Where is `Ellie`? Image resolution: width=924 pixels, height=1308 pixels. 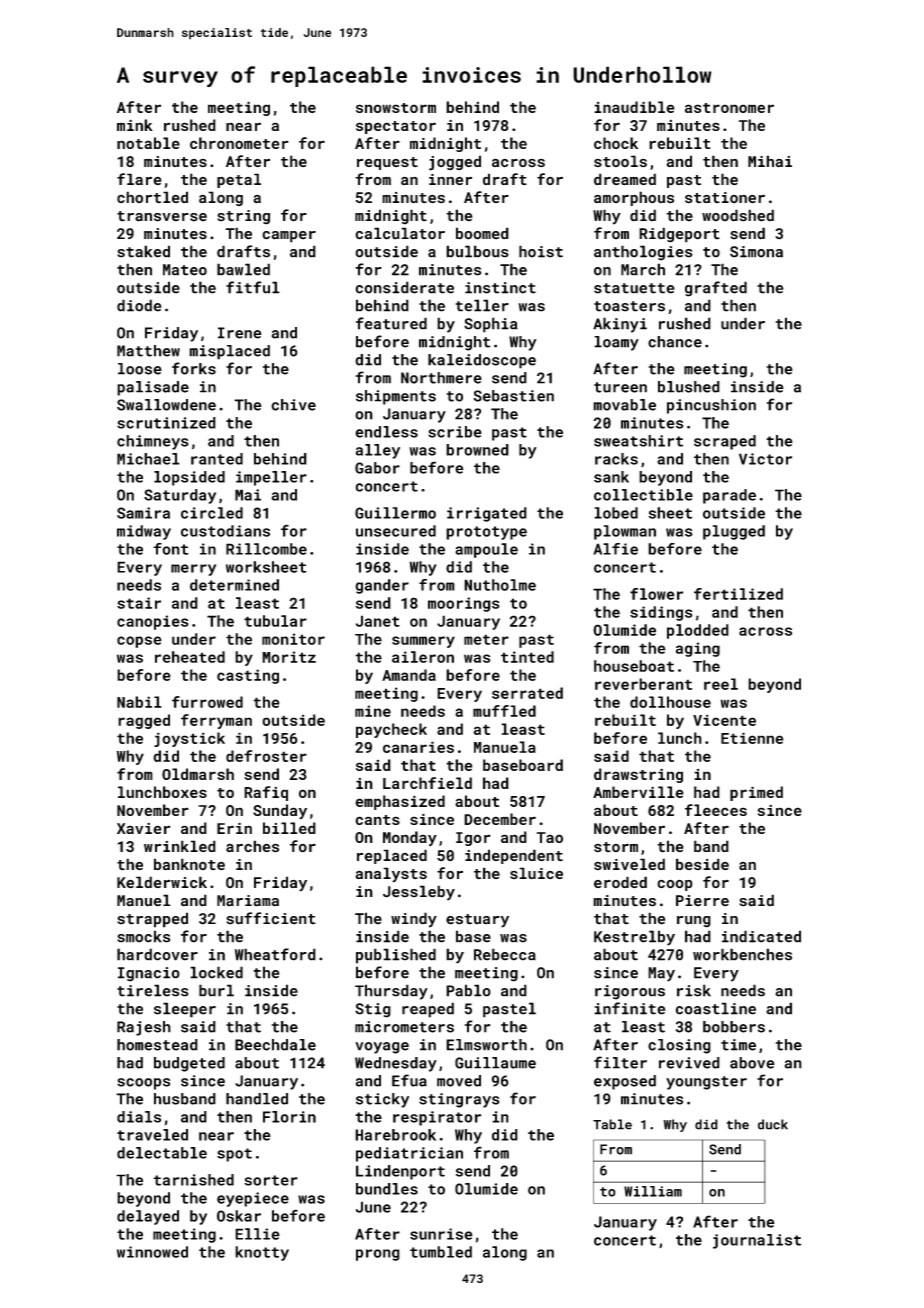
Ellie is located at coordinates (257, 1234).
